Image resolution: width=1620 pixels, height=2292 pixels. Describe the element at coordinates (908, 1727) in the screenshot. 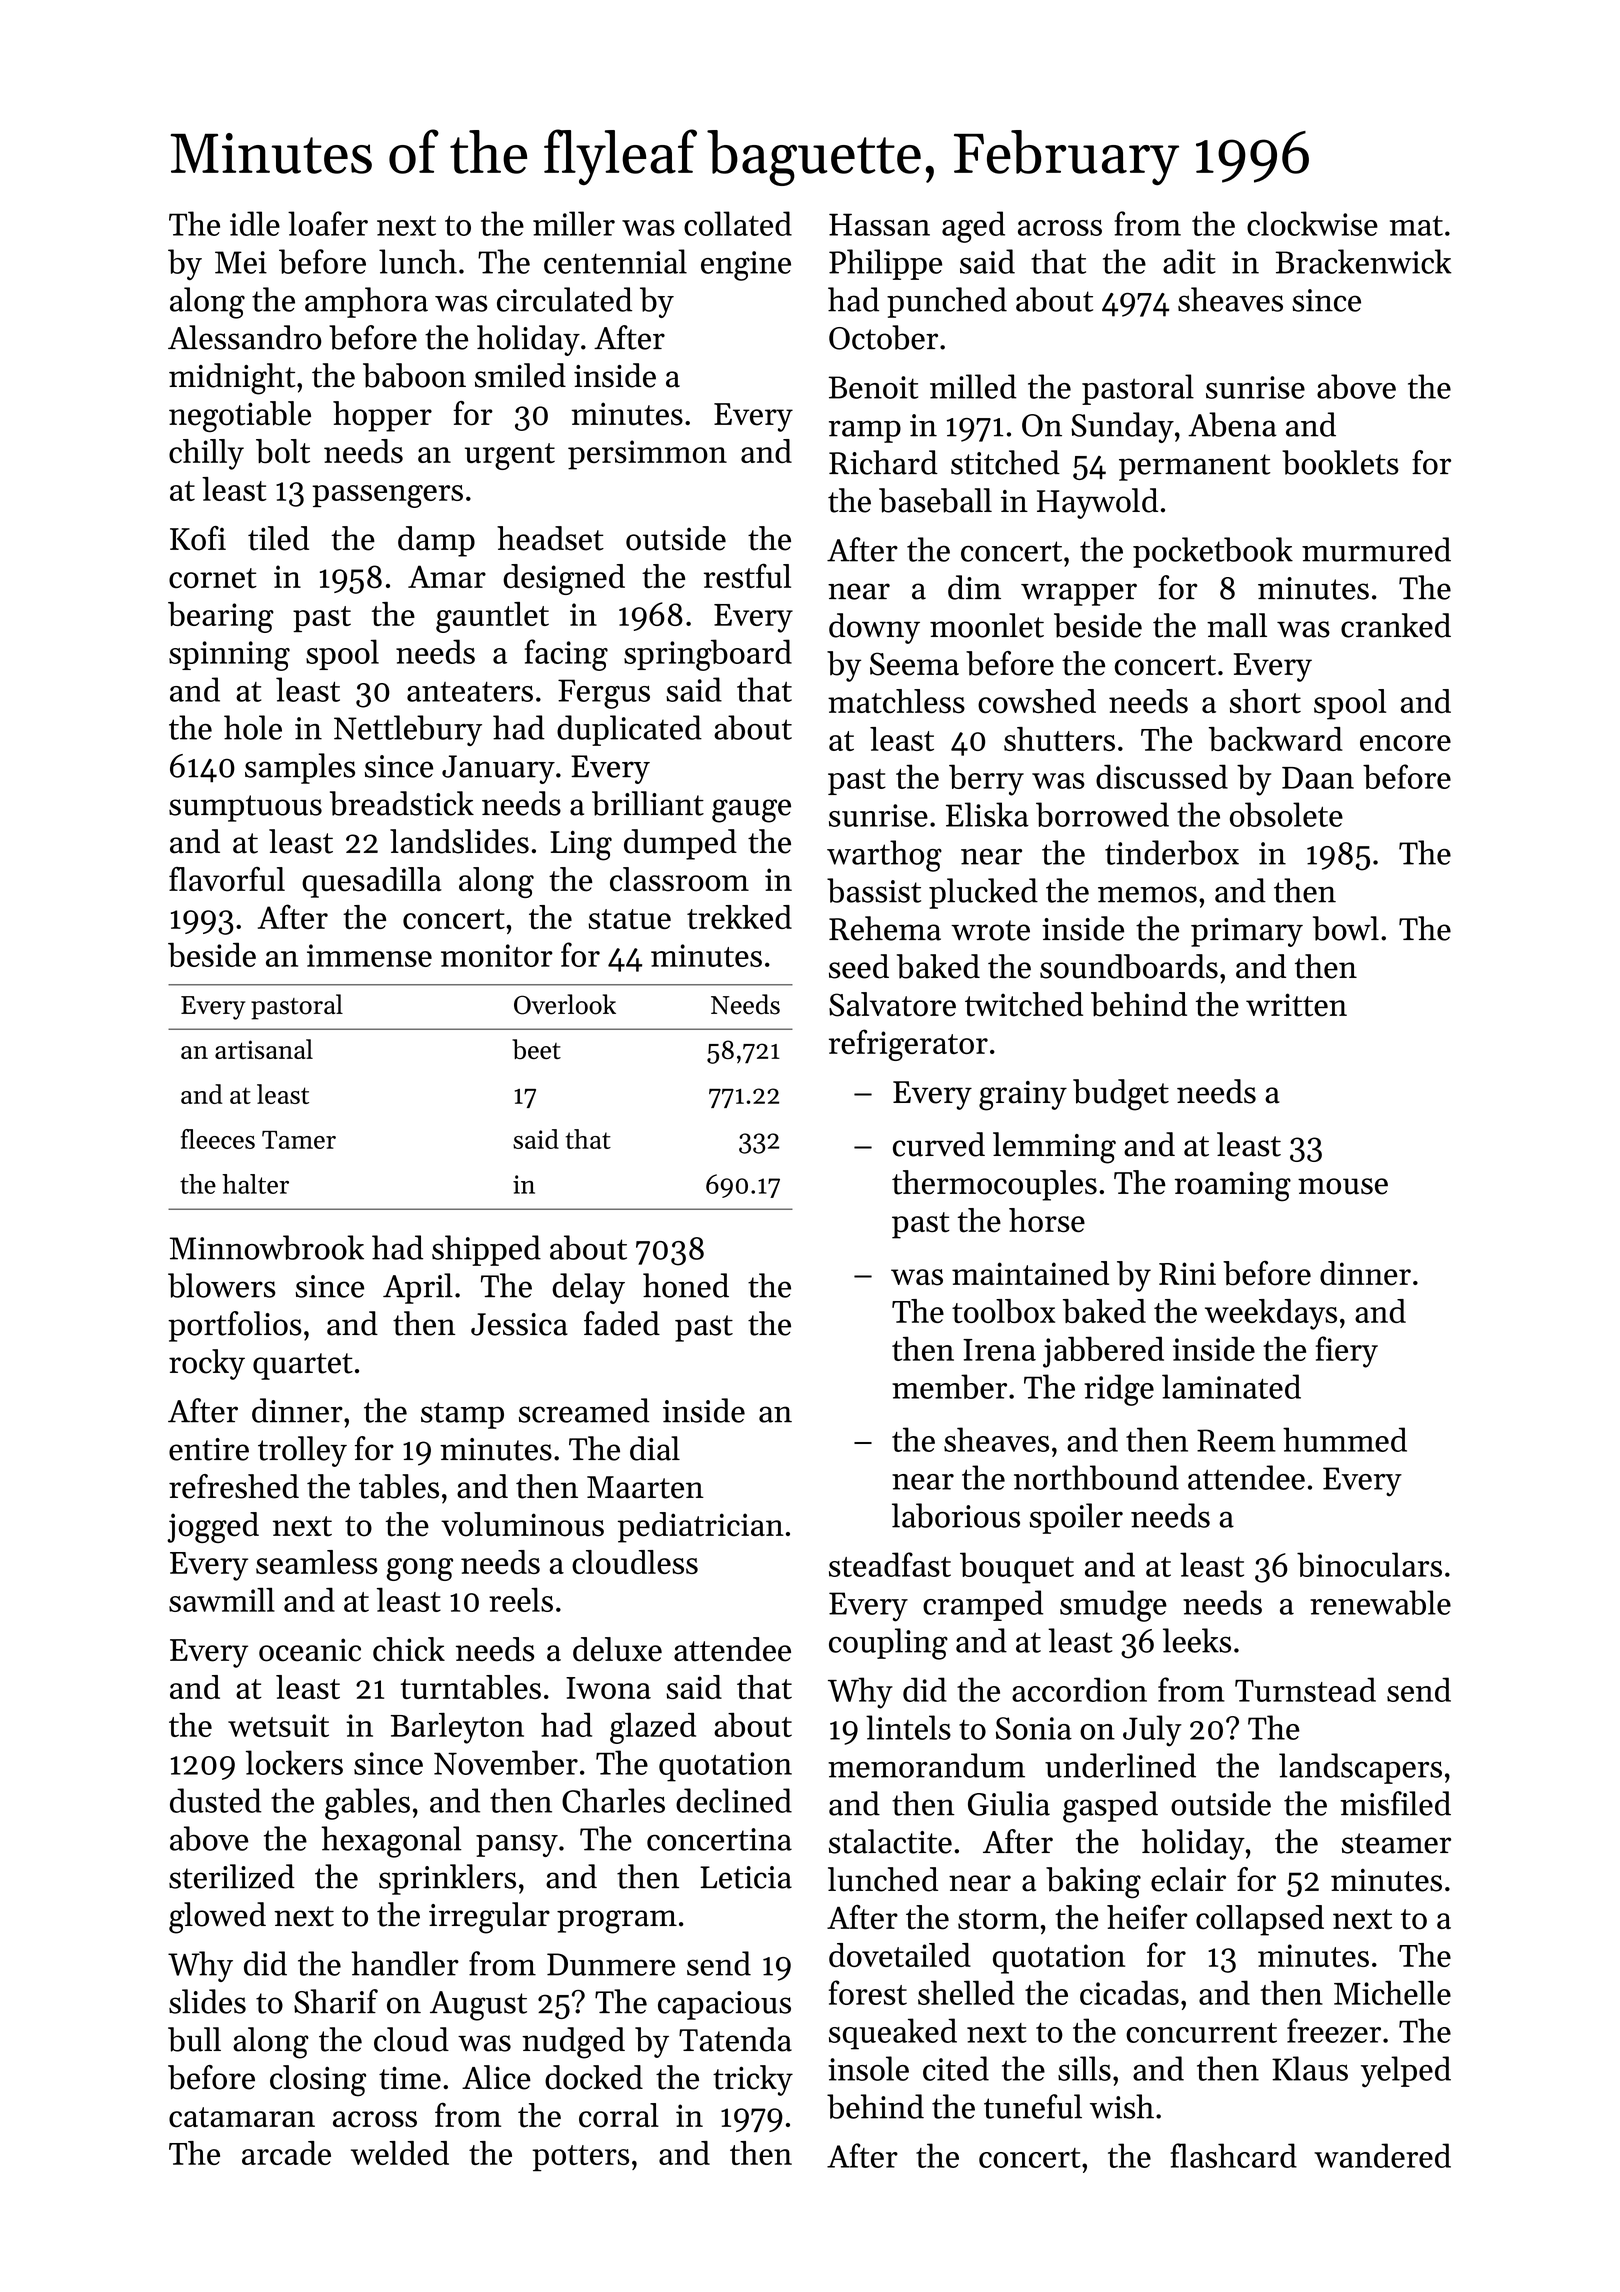

I see `lintels` at that location.
